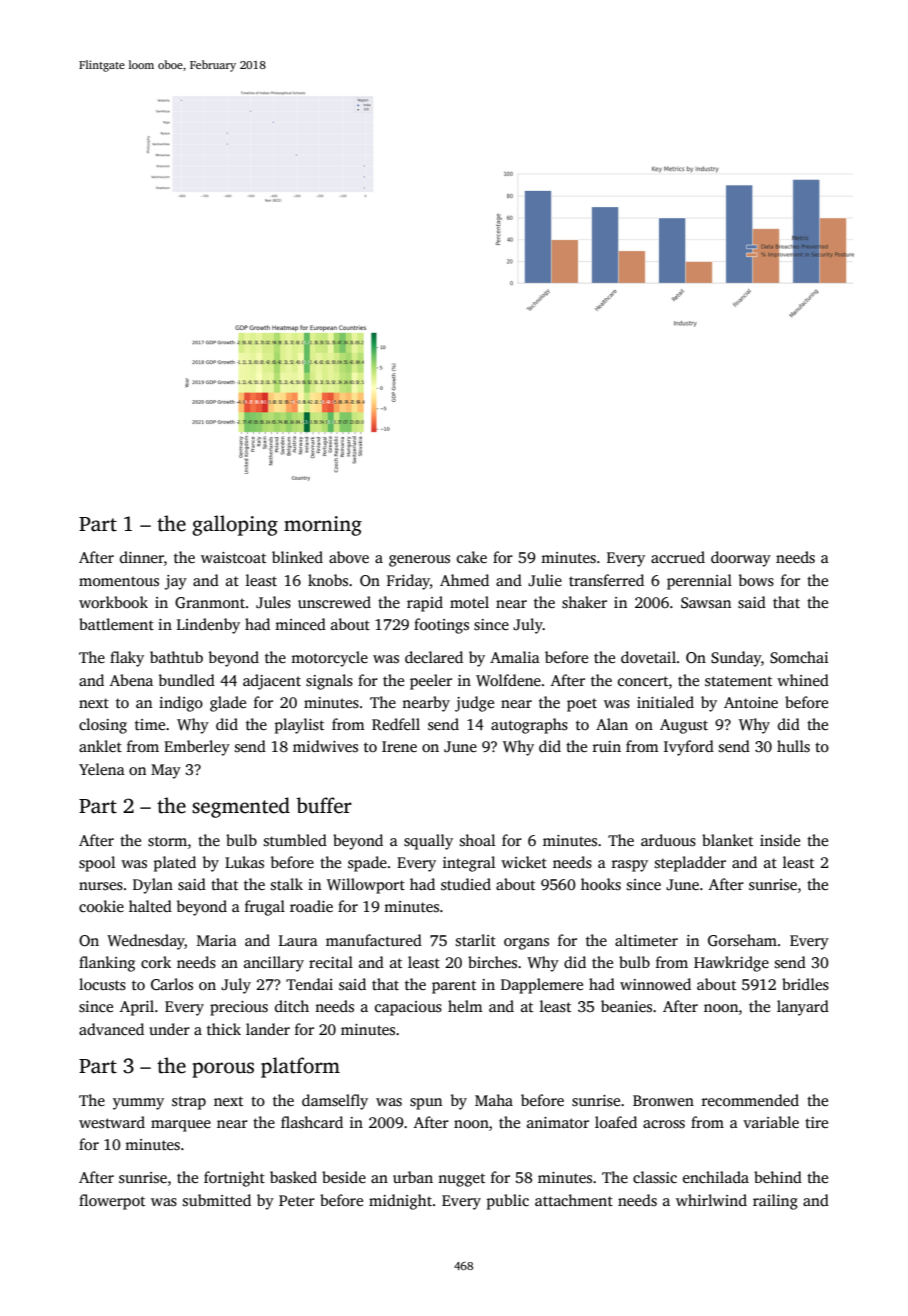  What do you see at coordinates (803, 1008) in the page?
I see `lanyard` at bounding box center [803, 1008].
